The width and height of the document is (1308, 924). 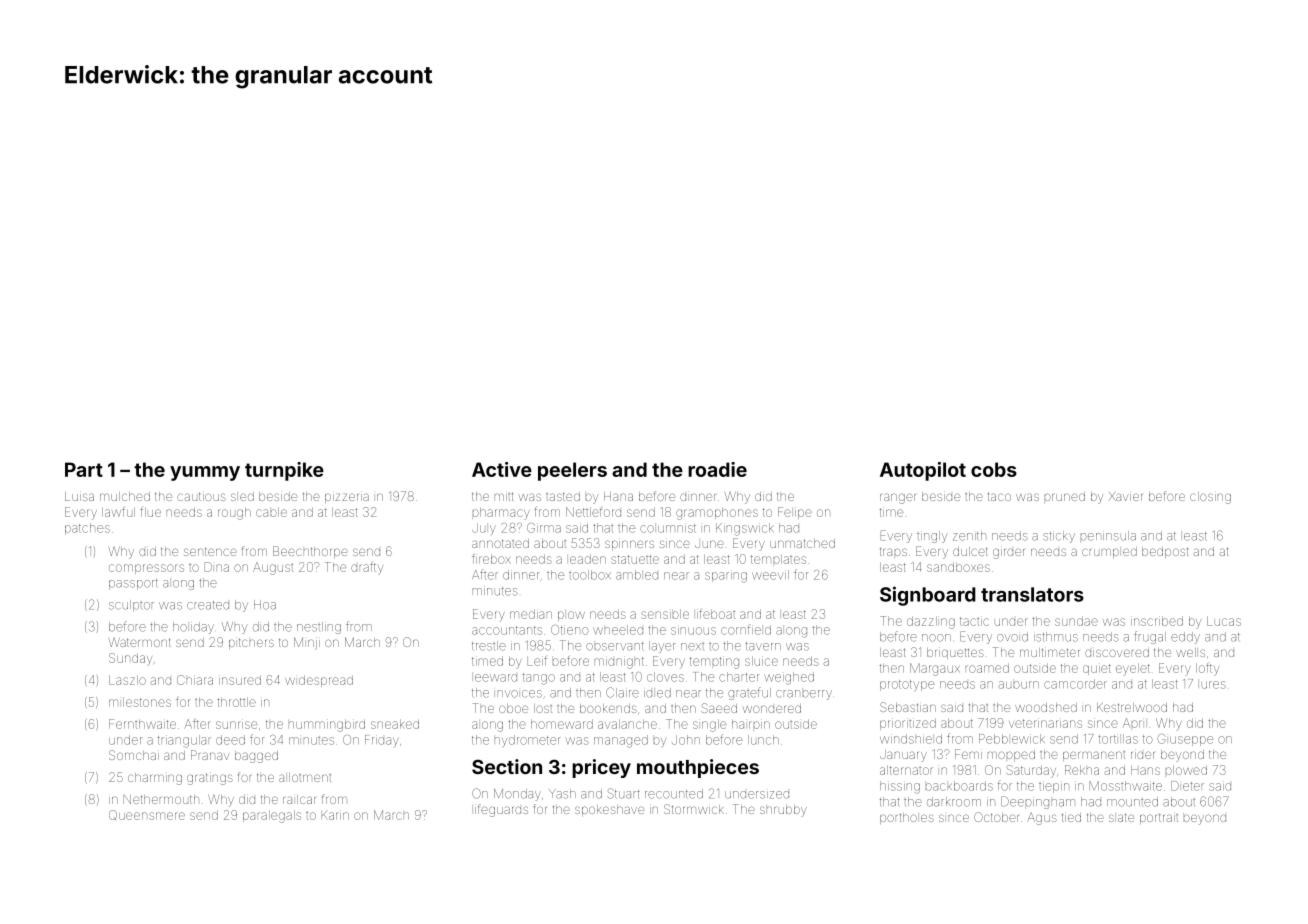 I want to click on wondered, so click(x=772, y=708).
